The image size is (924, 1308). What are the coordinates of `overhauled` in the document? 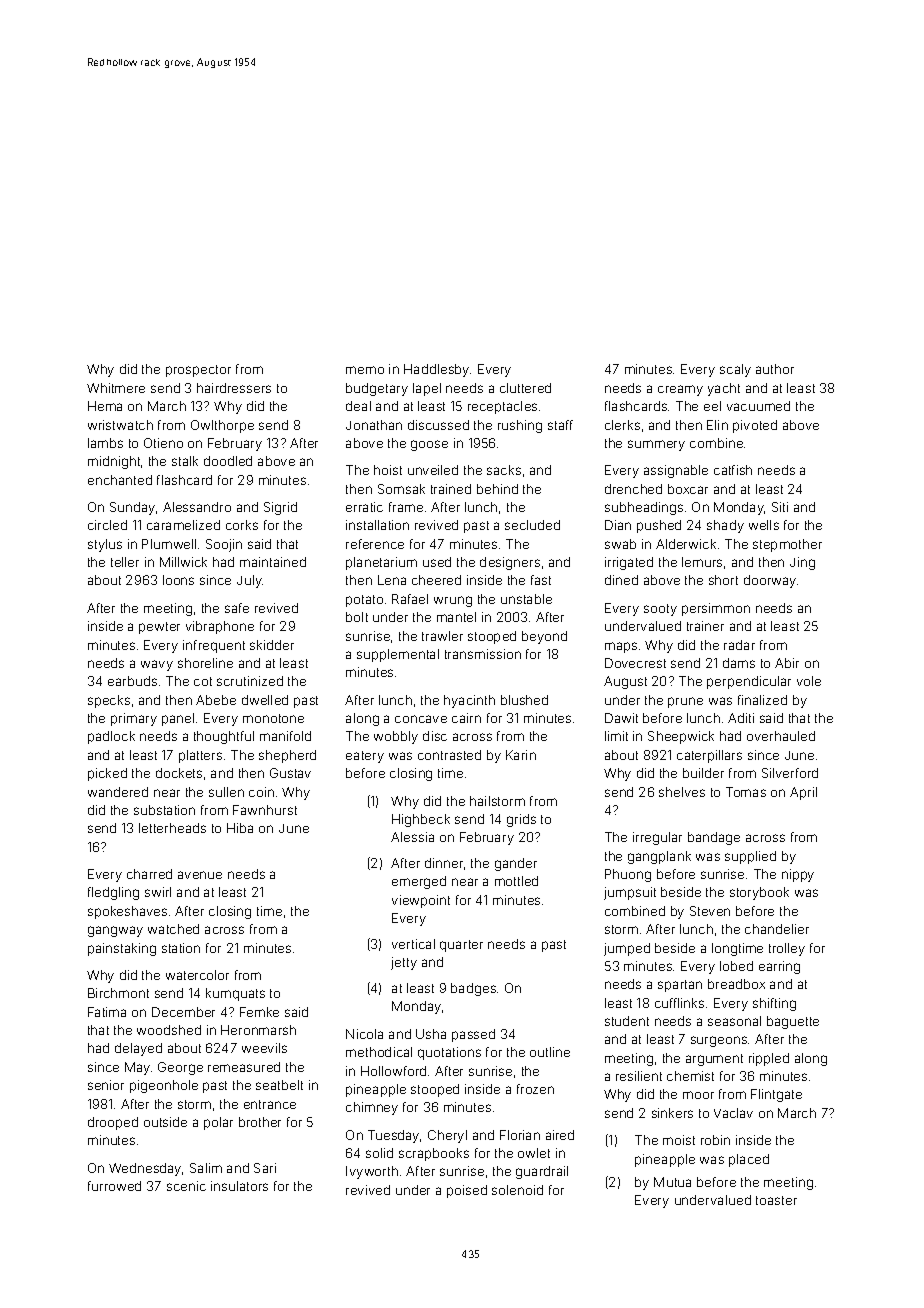 It's located at (781, 736).
